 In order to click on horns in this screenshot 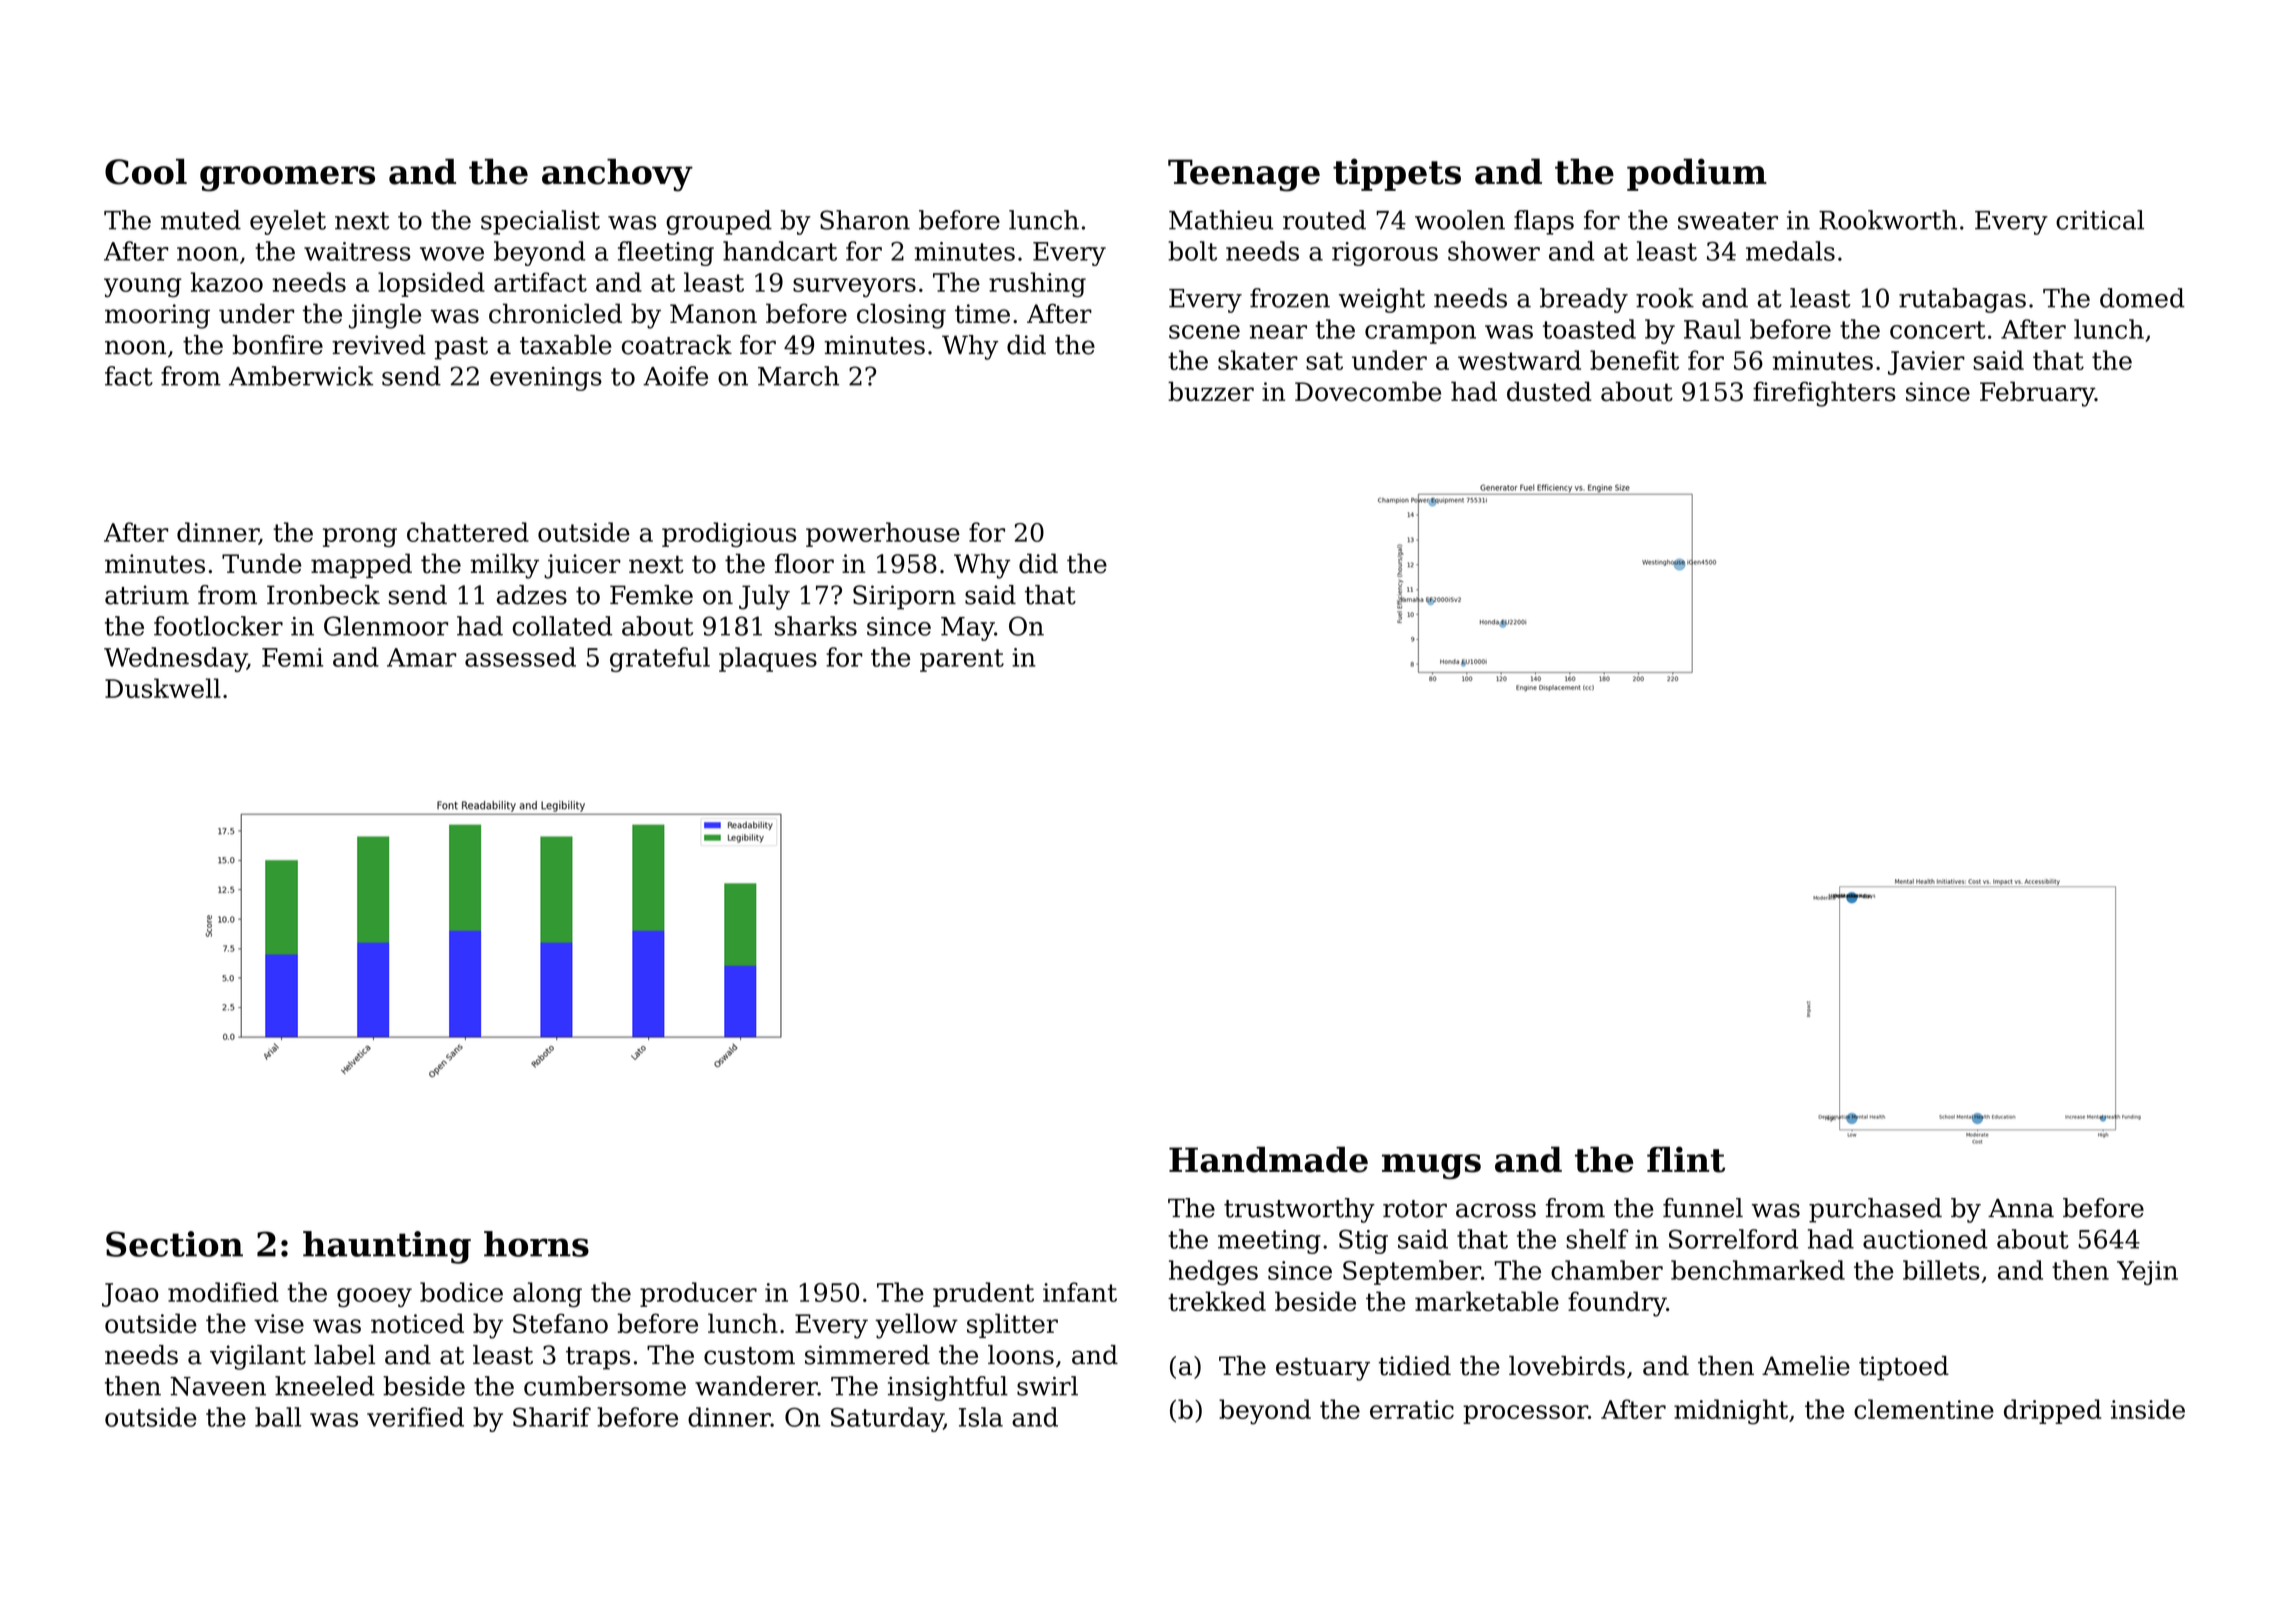, I will do `click(536, 1244)`.
